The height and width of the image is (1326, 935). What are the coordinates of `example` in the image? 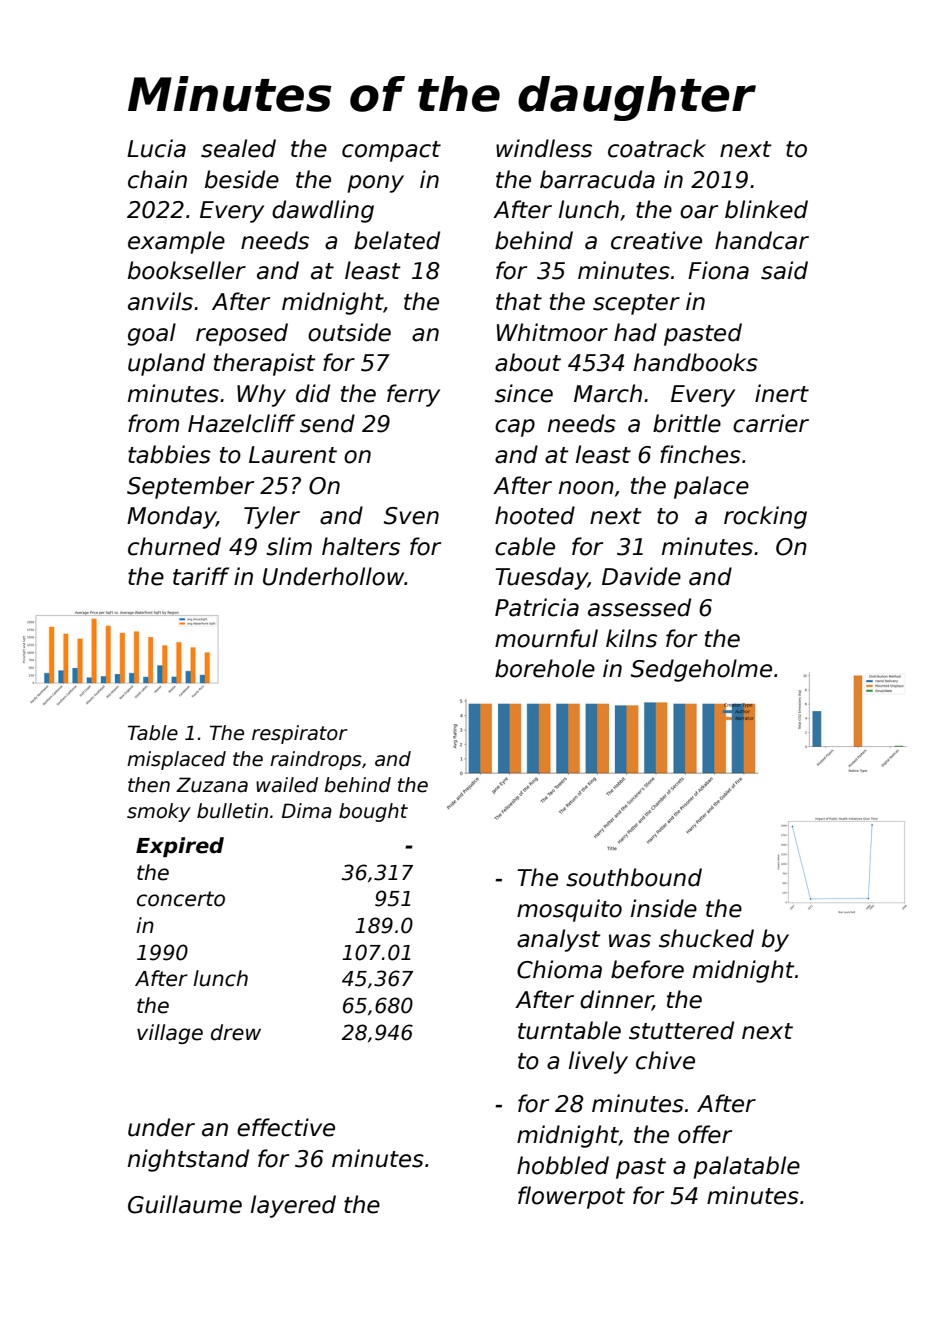 It's located at (176, 242).
